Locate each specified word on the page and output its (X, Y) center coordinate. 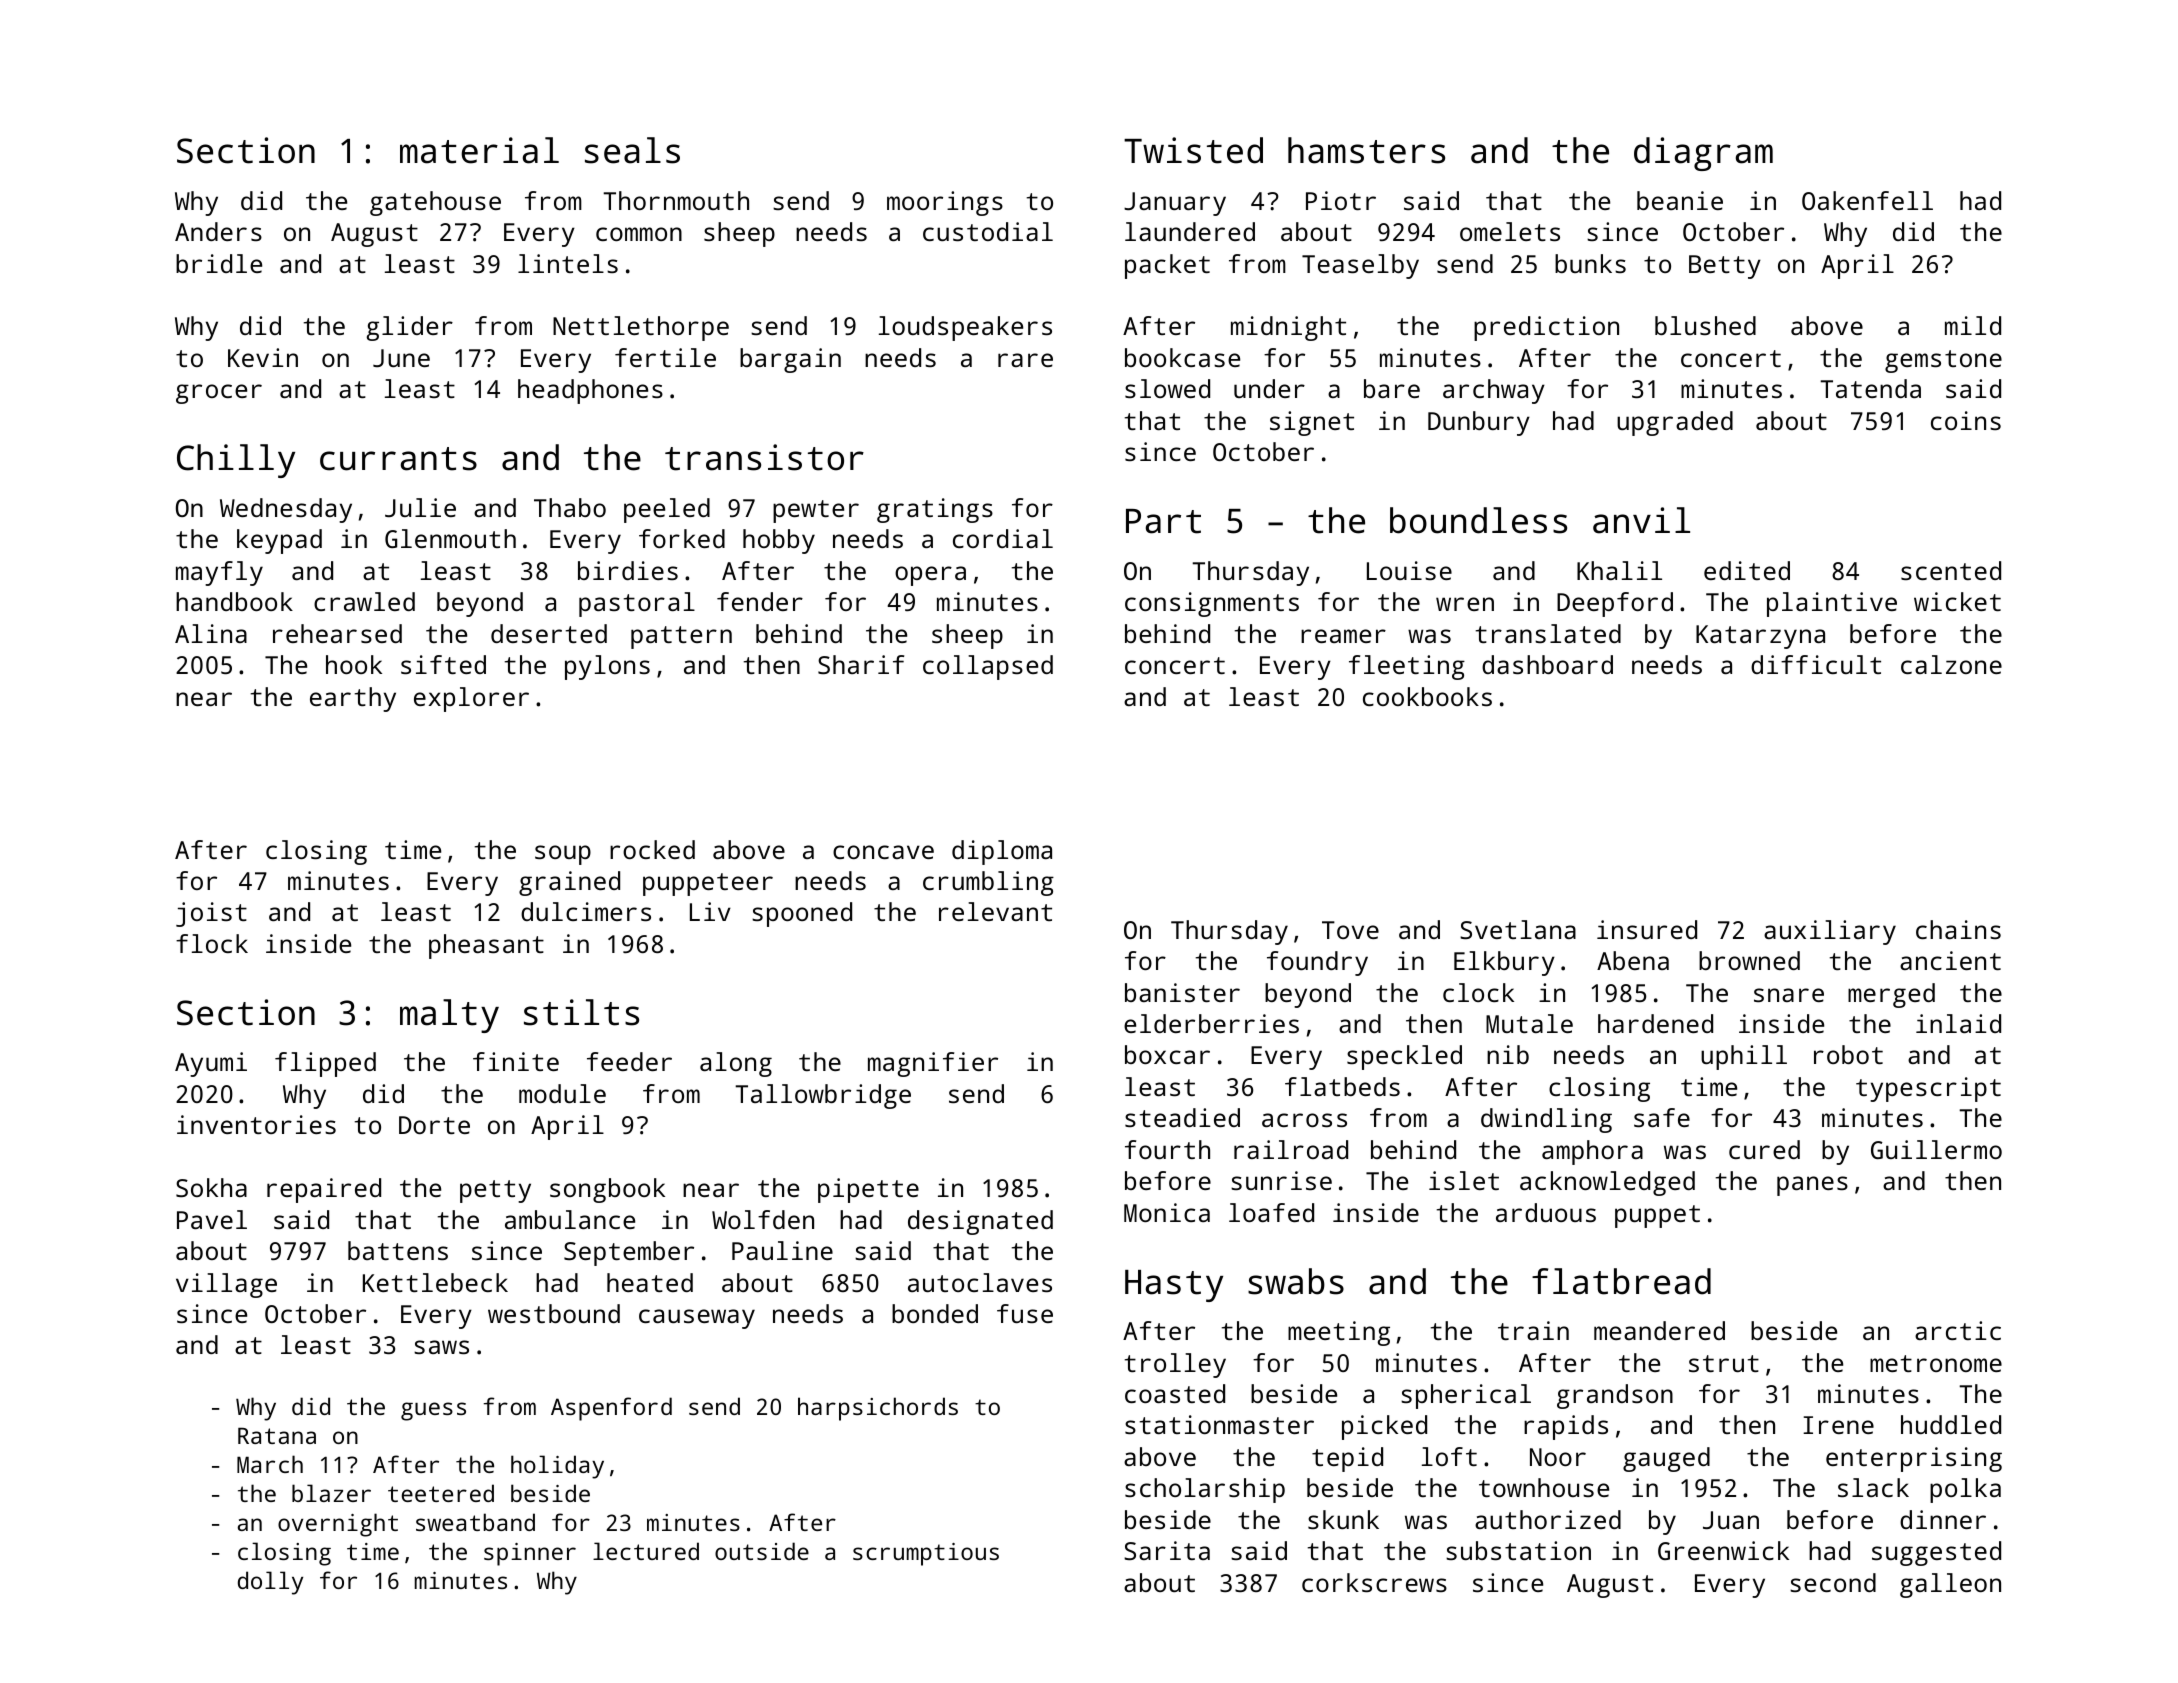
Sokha (211, 1187)
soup (563, 855)
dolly (270, 1583)
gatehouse (435, 203)
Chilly (236, 461)
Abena (1633, 960)
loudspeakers (965, 328)
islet (1464, 1180)
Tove (1350, 930)
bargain (790, 360)
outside (762, 1551)
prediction (1546, 328)
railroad (1291, 1149)
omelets (1510, 231)
